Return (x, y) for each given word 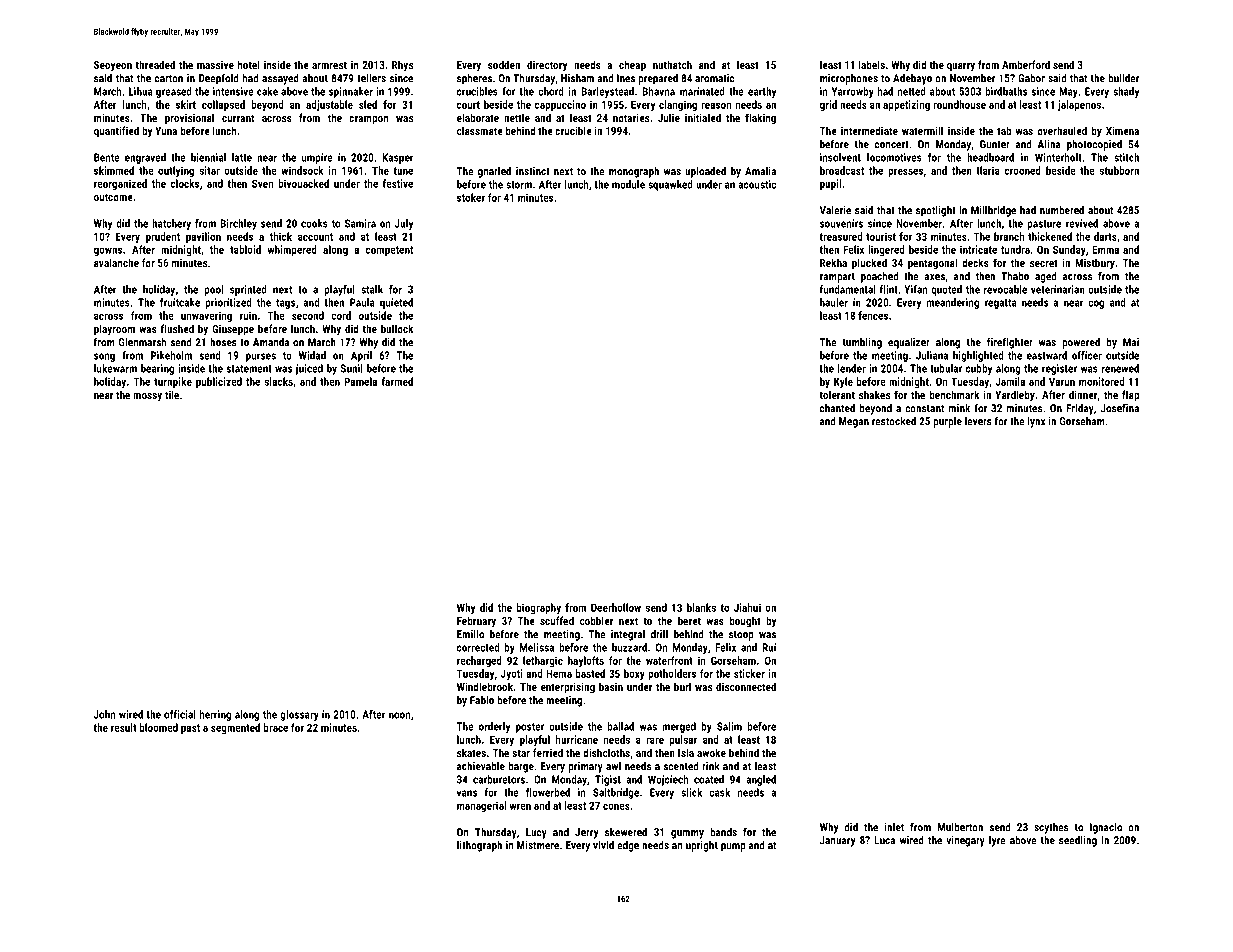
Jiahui (747, 607)
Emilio (470, 634)
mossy (147, 397)
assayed (280, 79)
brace (276, 727)
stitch (1126, 157)
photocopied (1094, 145)
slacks (278, 381)
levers (978, 421)
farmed (397, 381)
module (628, 184)
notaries (631, 117)
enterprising (568, 688)
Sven (262, 183)
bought (745, 622)
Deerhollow (616, 607)
